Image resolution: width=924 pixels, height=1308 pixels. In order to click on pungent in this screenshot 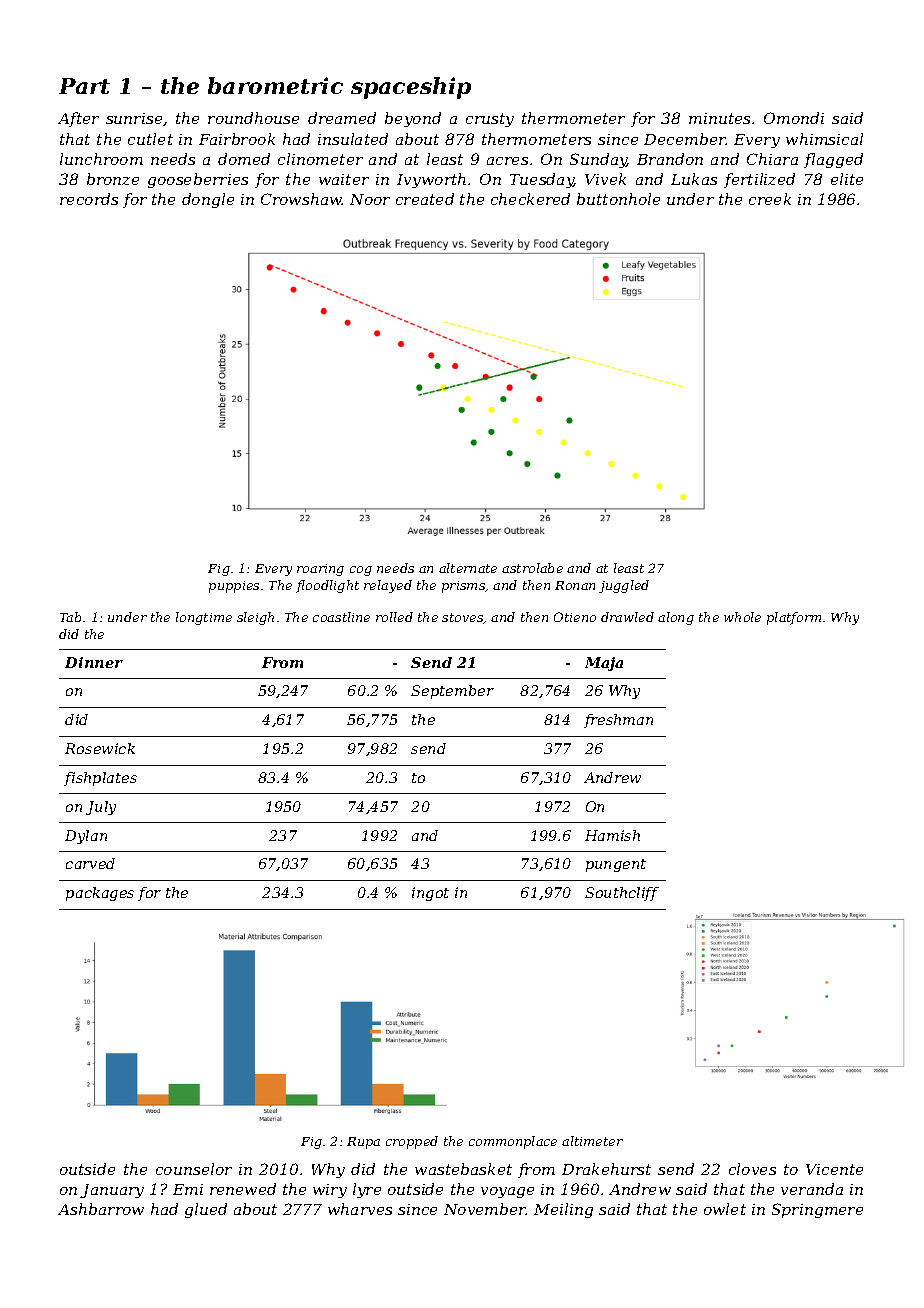, I will do `click(616, 865)`.
